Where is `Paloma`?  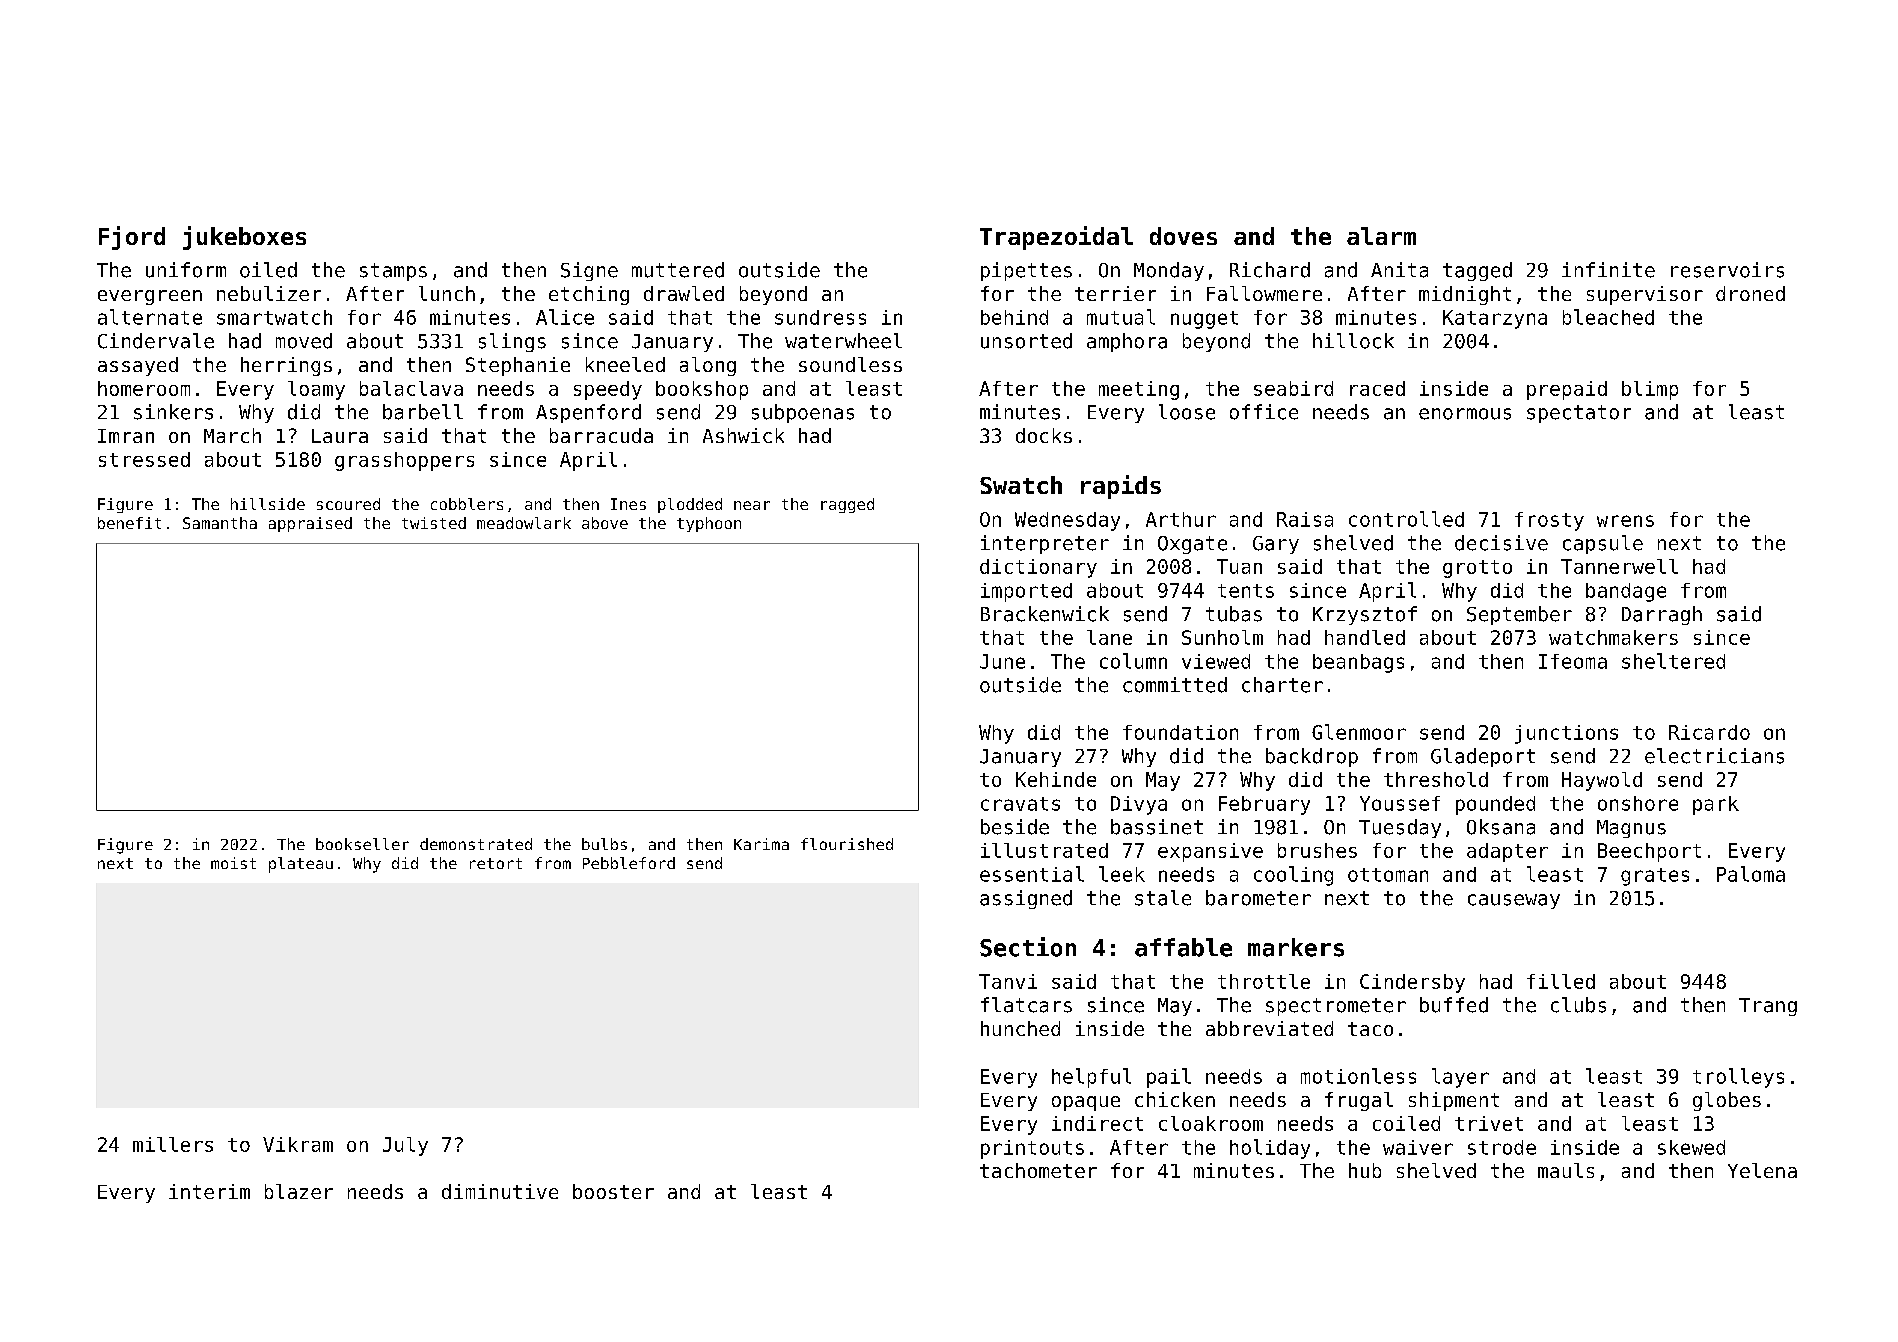 Paloma is located at coordinates (1751, 874).
